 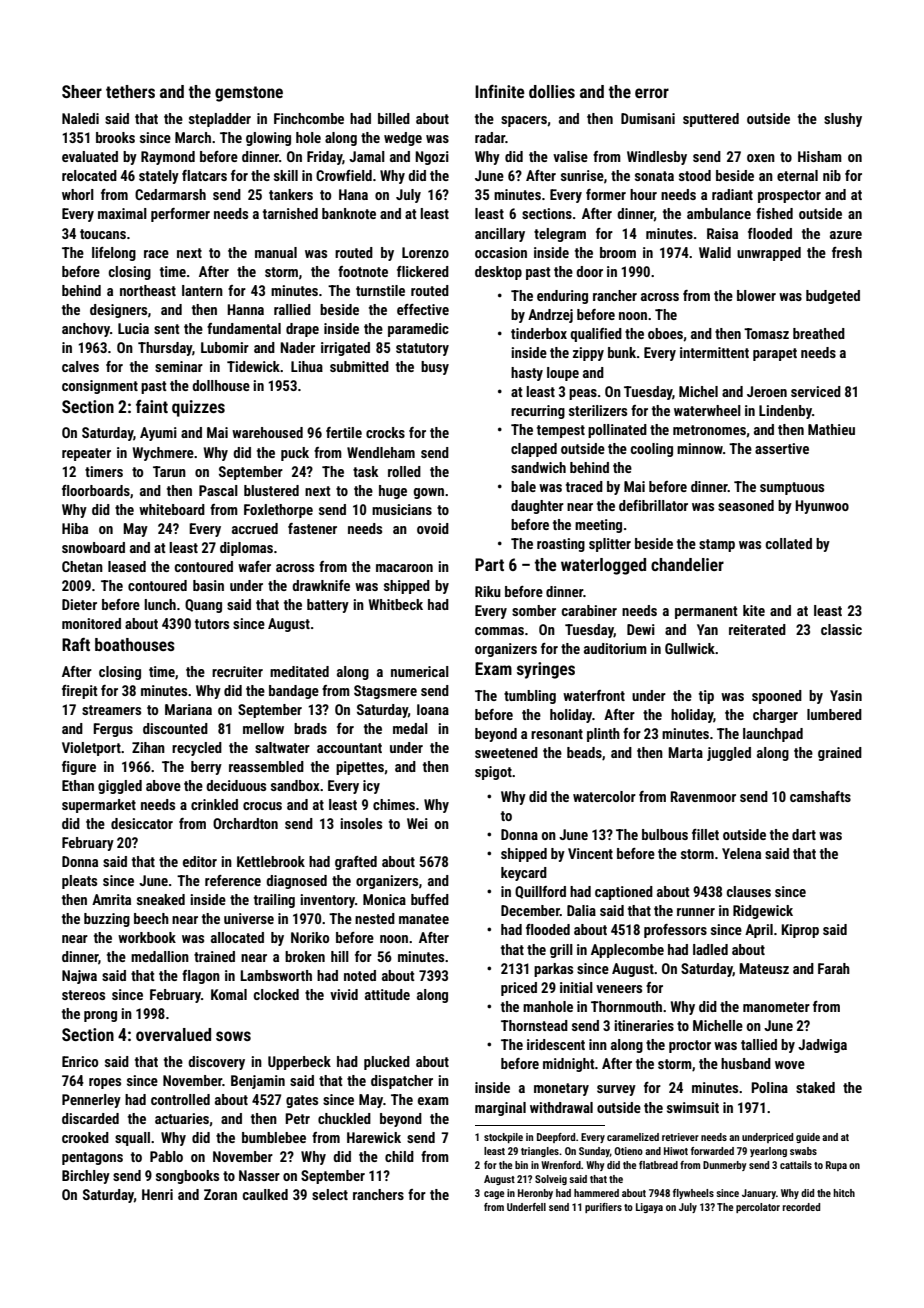 I want to click on radar, so click(x=490, y=137).
